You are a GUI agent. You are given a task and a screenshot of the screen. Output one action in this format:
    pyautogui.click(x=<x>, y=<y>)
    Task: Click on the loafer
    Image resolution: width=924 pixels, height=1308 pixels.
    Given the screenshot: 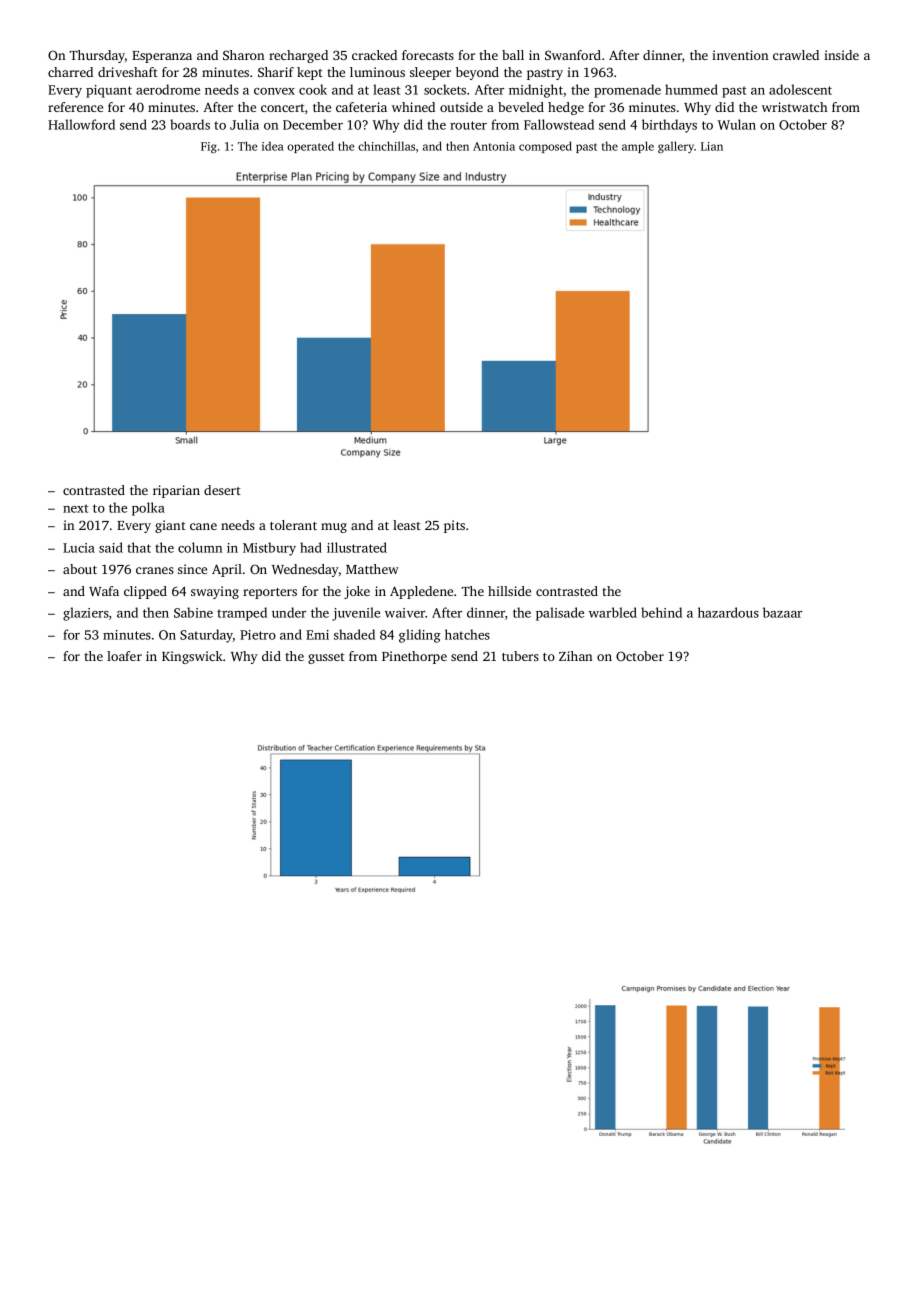 What is the action you would take?
    pyautogui.click(x=124, y=656)
